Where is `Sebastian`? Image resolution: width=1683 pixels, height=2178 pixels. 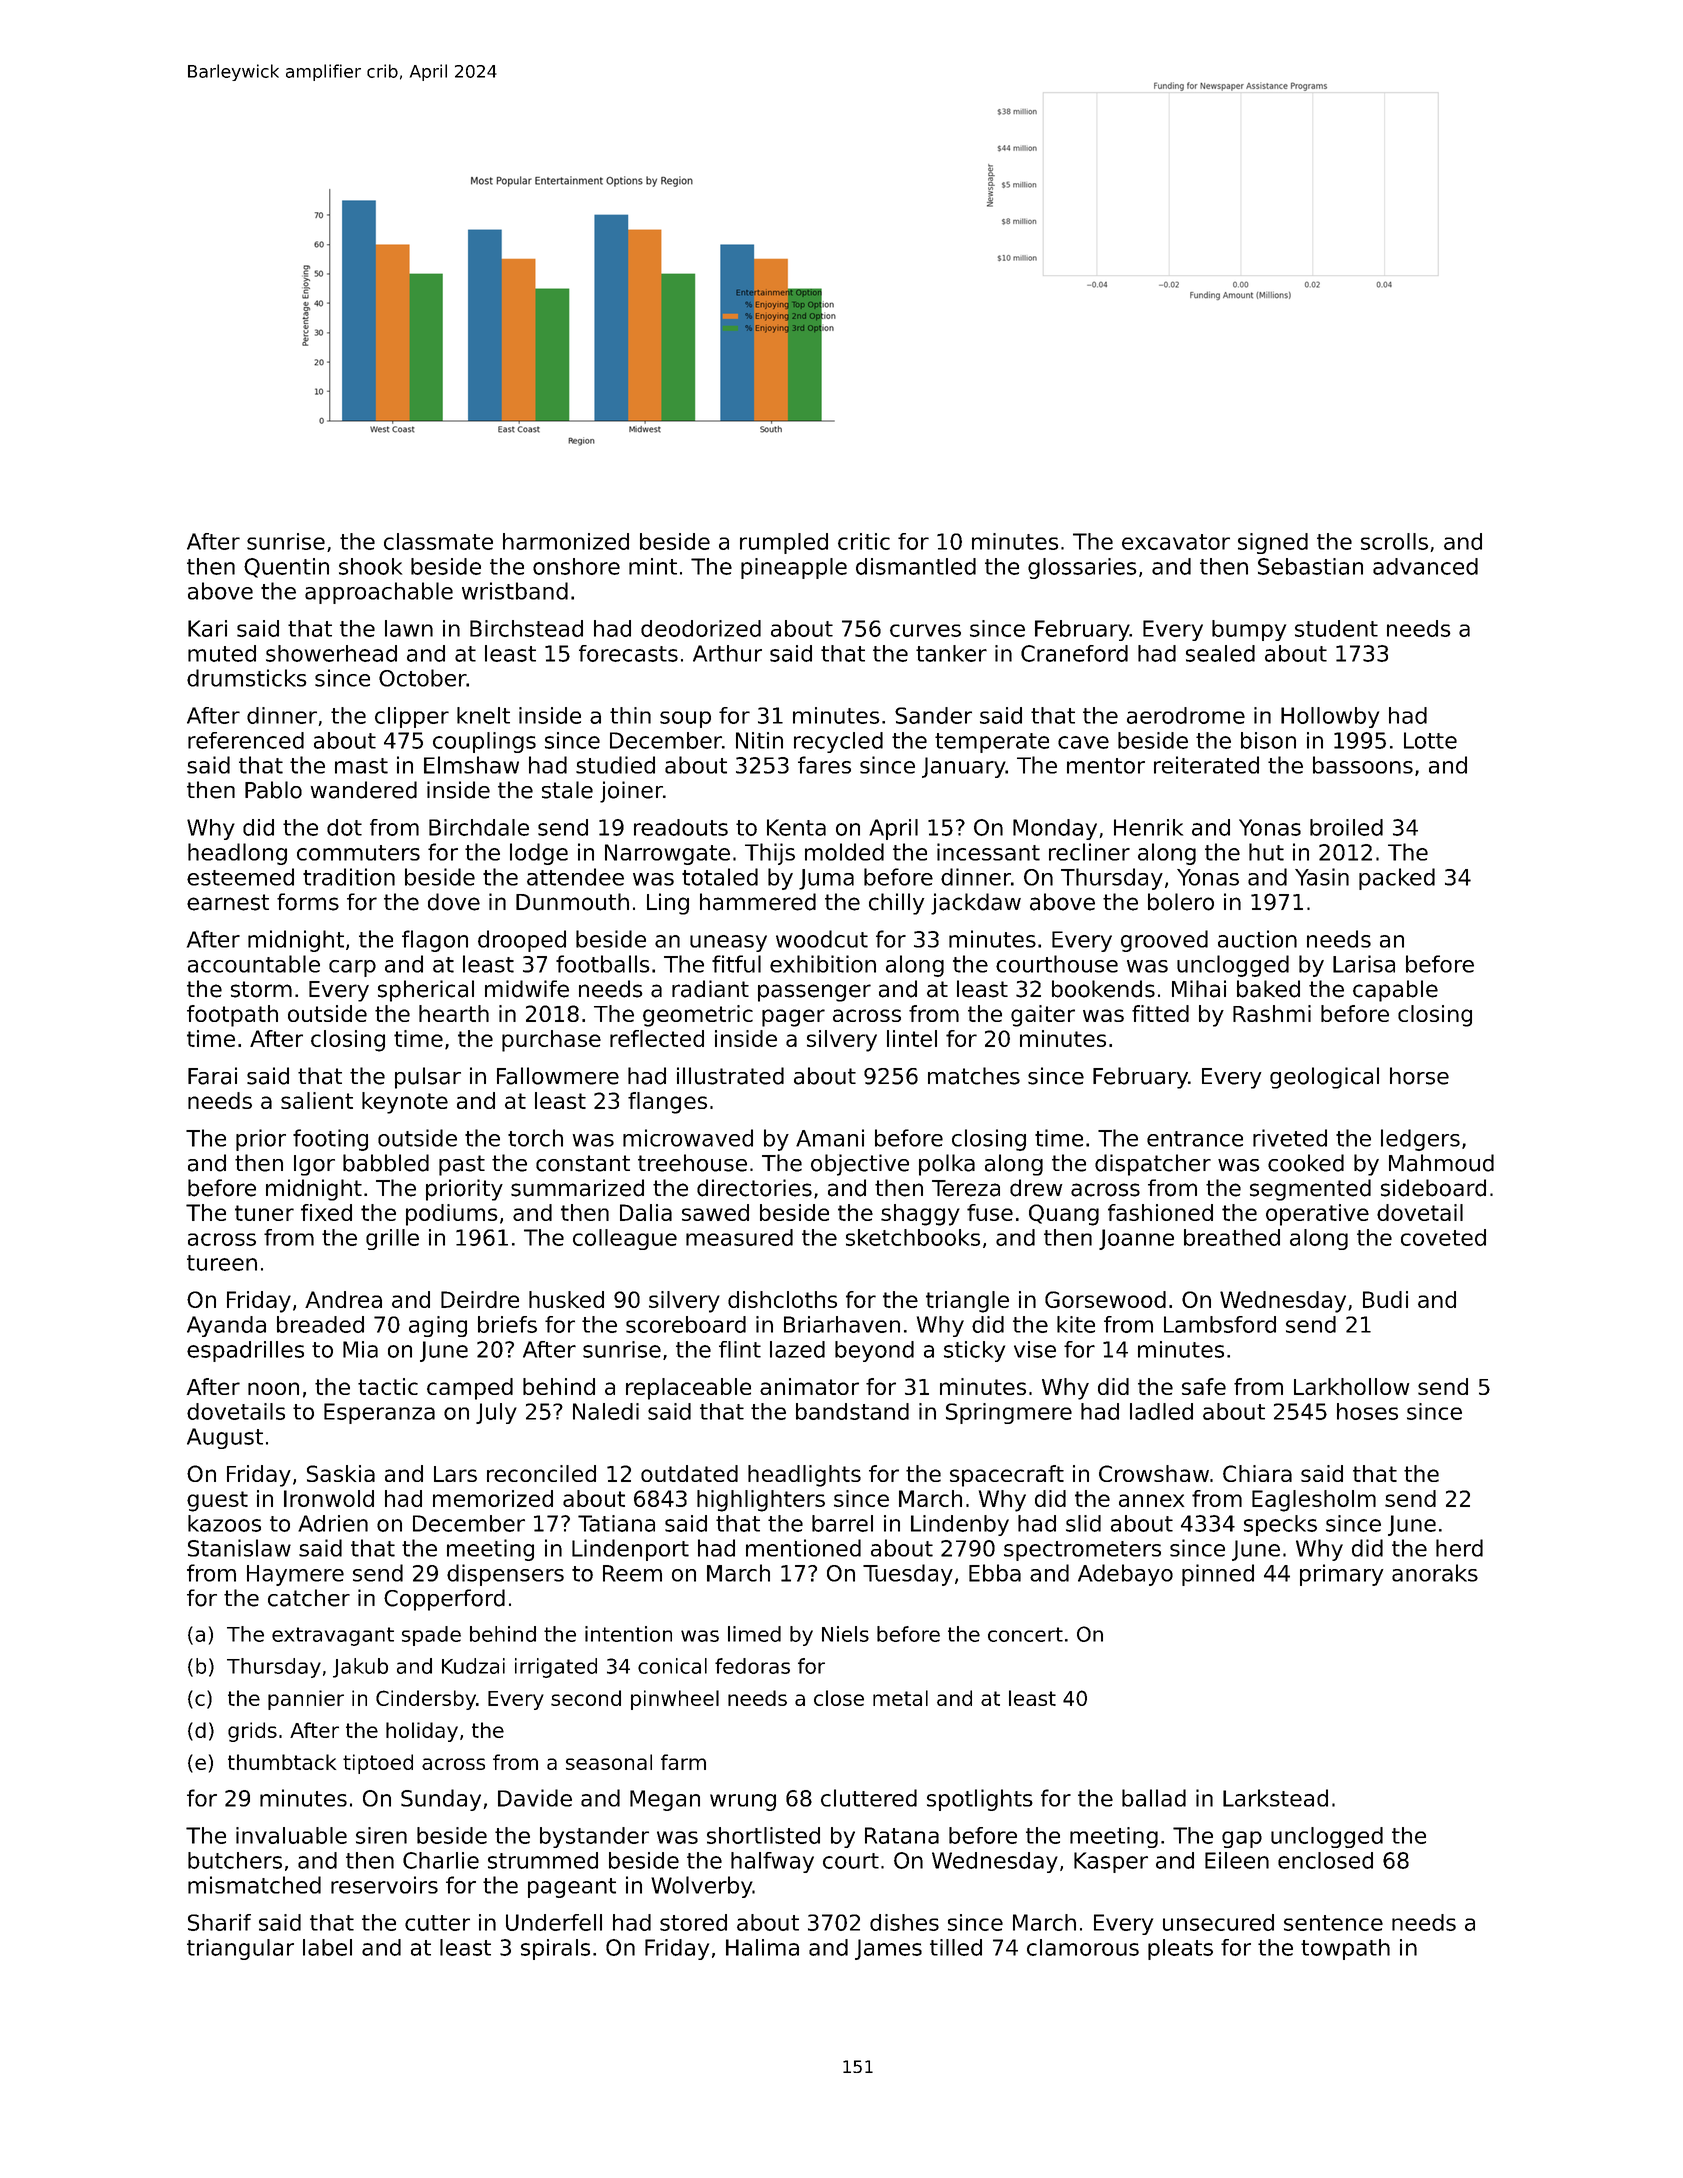
Sebastian is located at coordinates (1310, 566).
